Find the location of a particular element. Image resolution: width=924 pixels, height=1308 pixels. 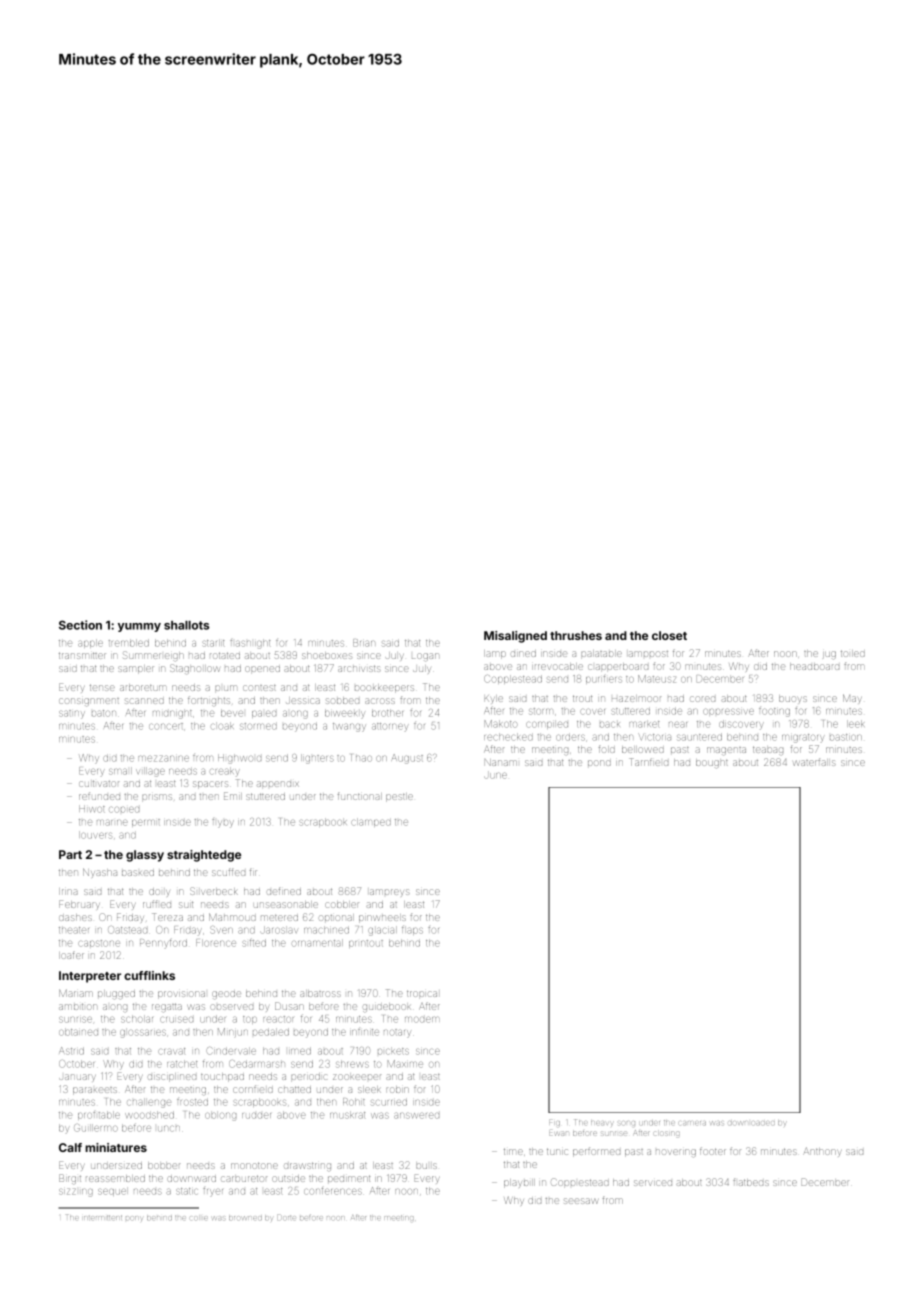

Misaligned is located at coordinates (515, 637).
